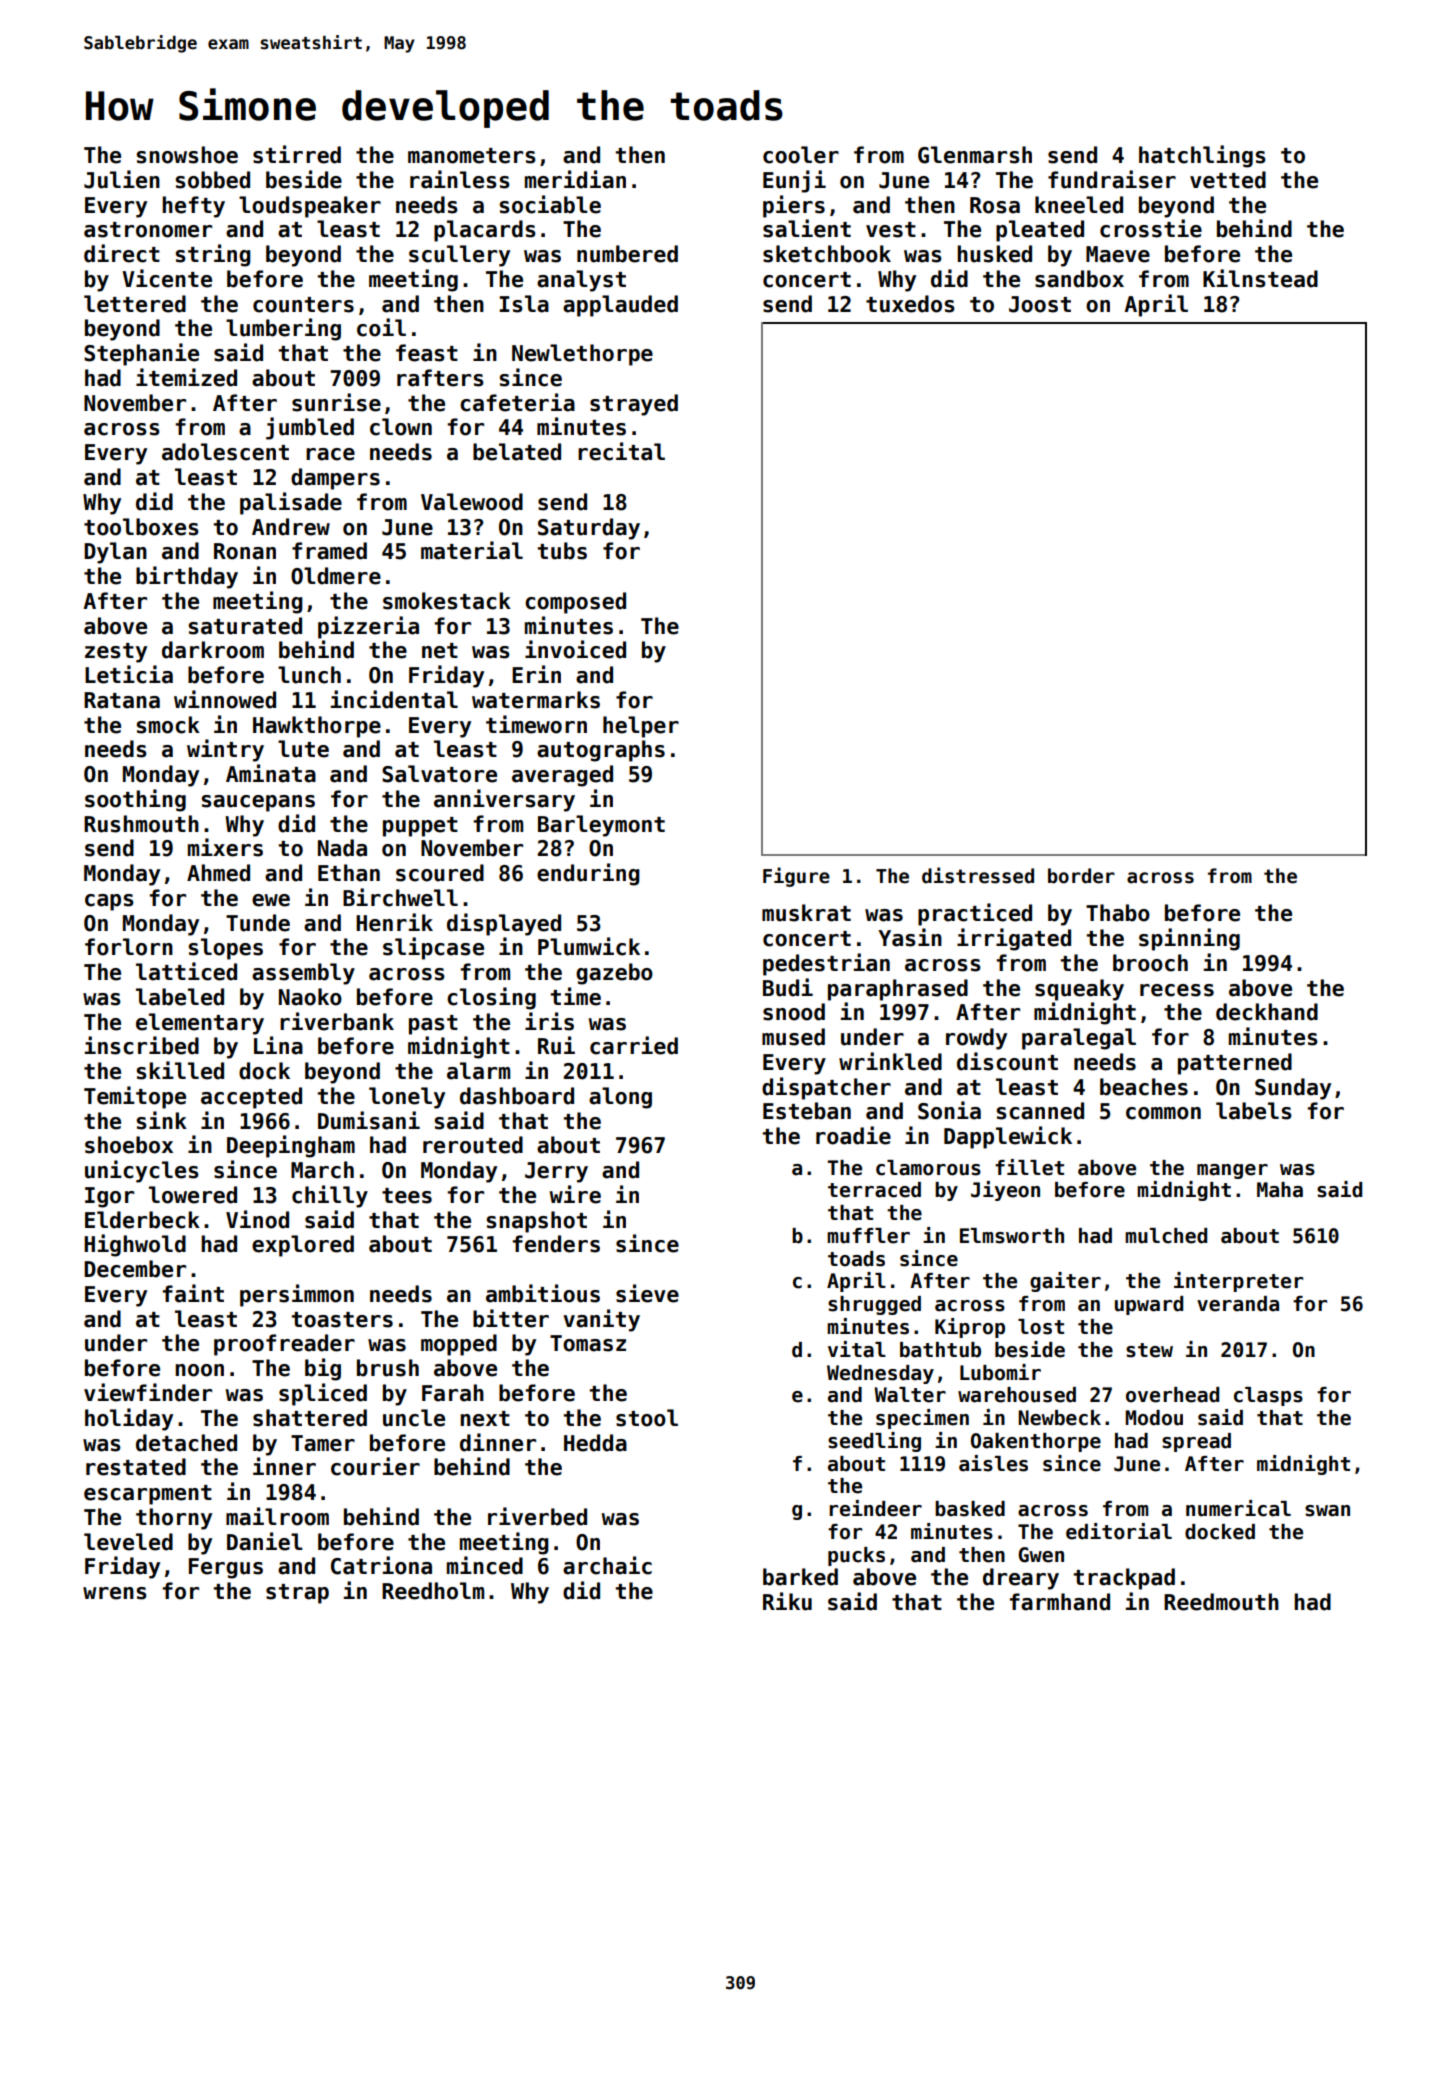  I want to click on recital, so click(621, 451).
